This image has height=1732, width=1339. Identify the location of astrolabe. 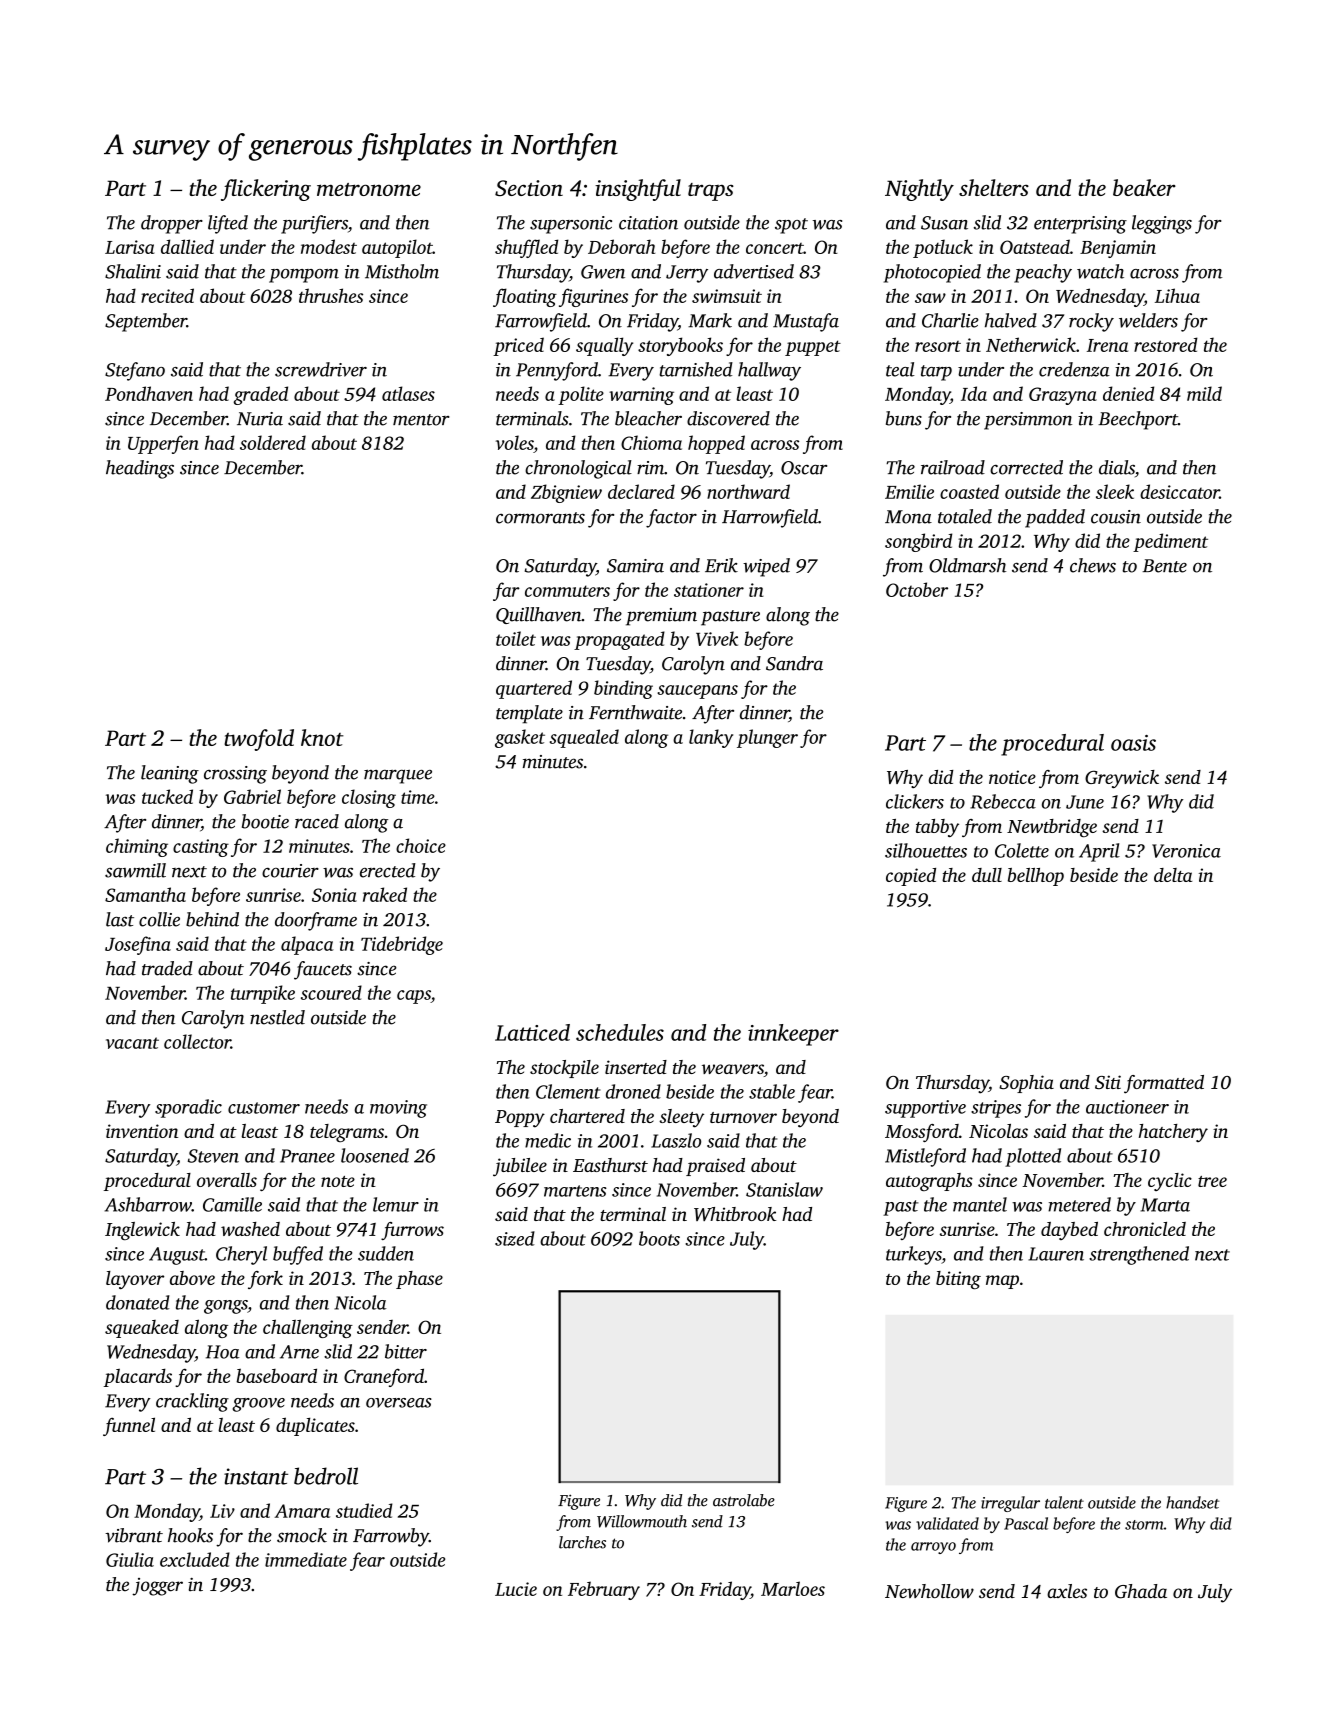
(744, 1500).
